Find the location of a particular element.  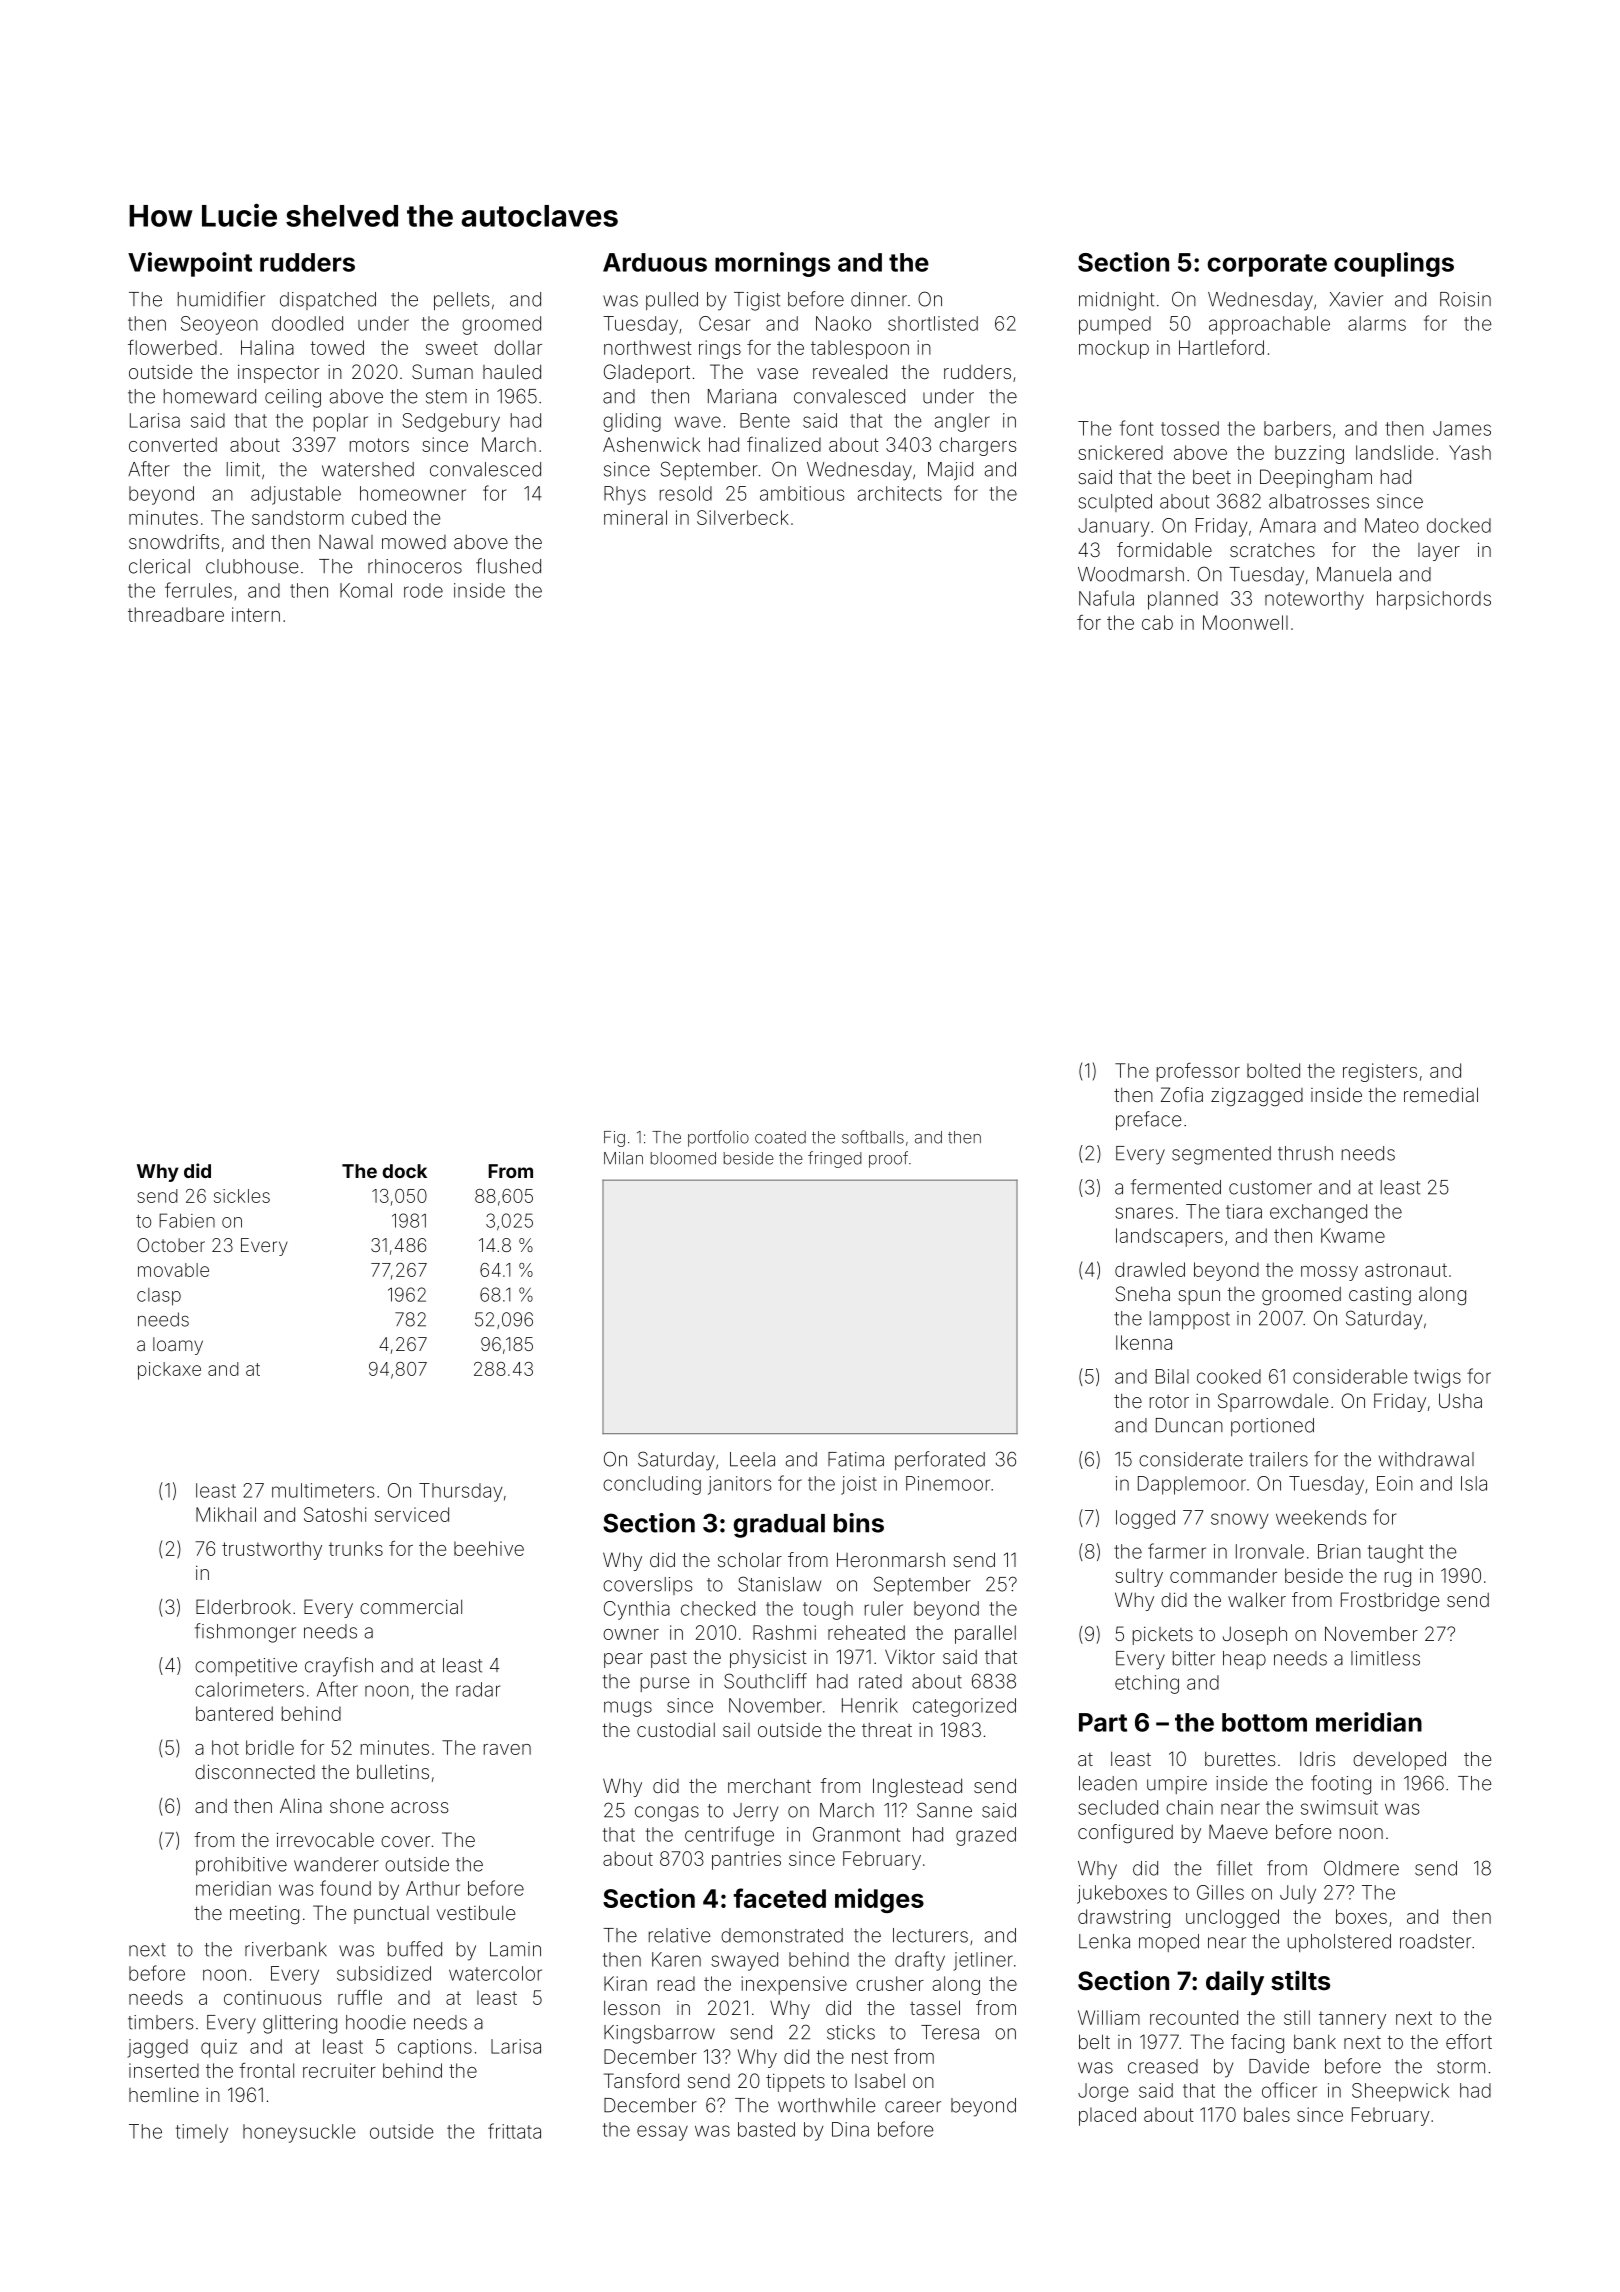

converted is located at coordinates (173, 444).
